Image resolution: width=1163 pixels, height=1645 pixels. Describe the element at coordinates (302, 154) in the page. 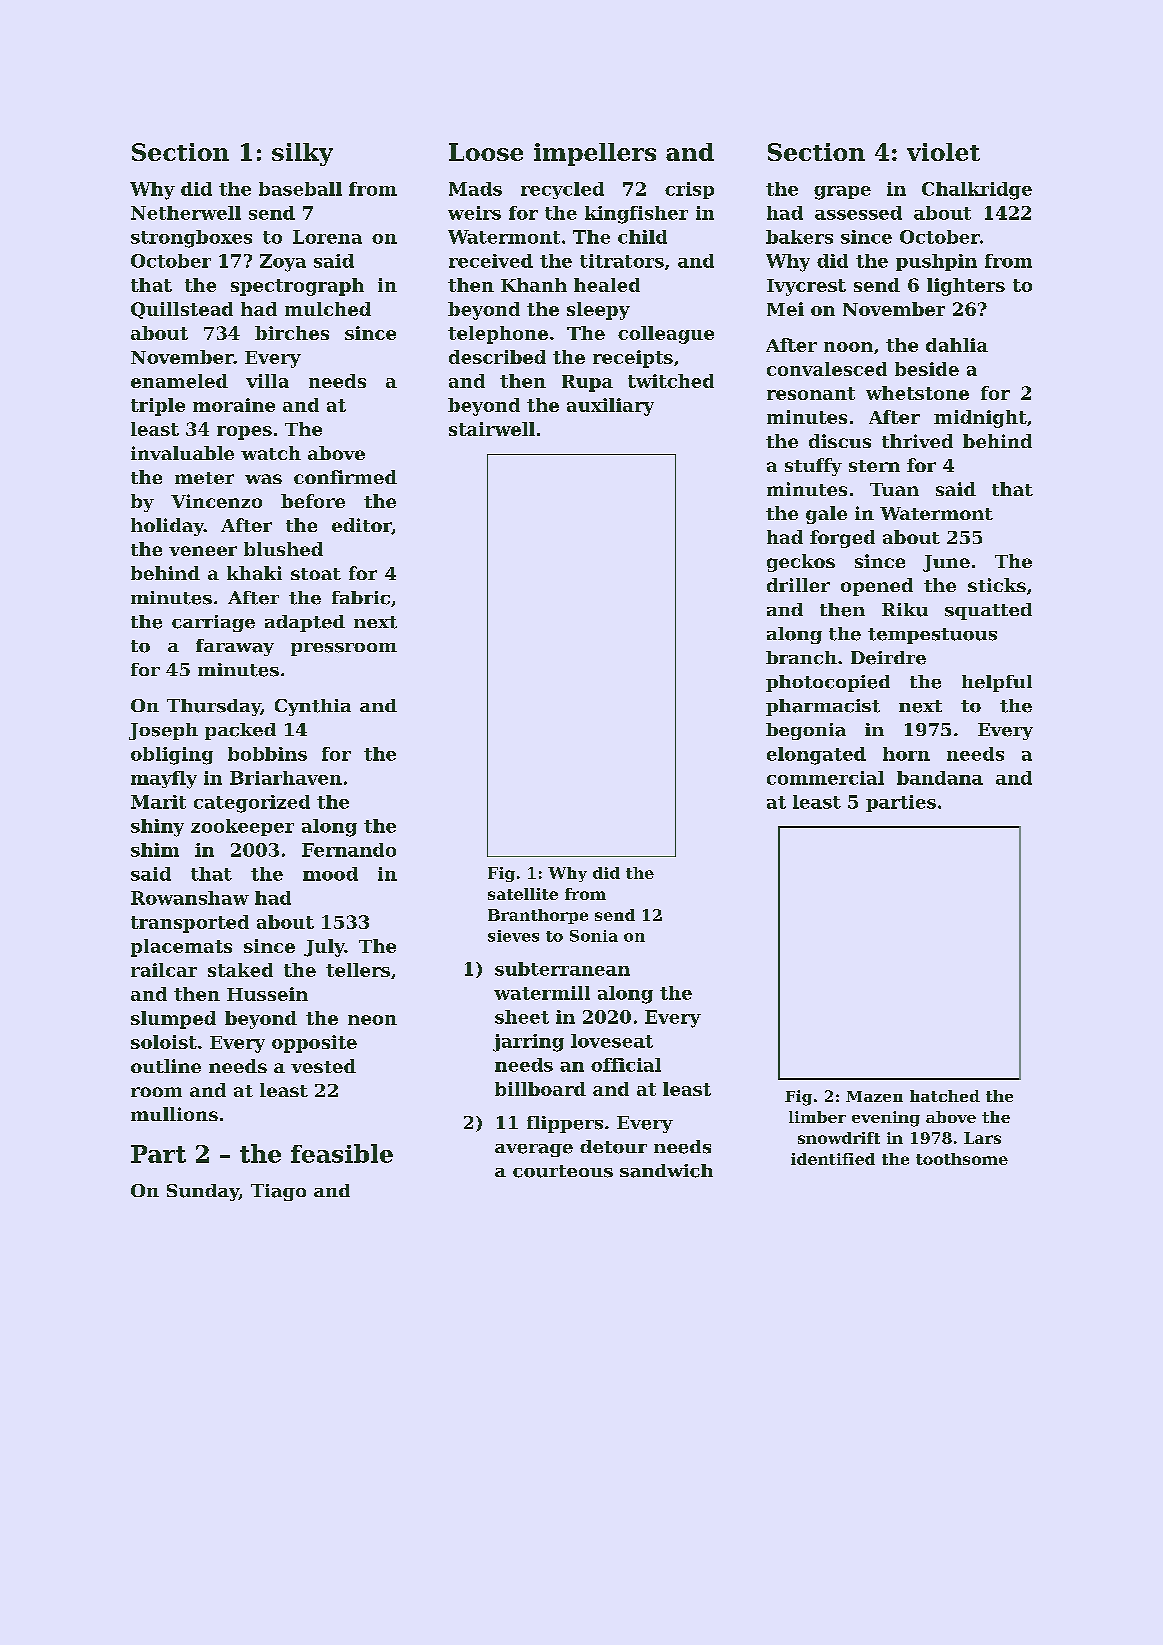

I see `silky` at that location.
